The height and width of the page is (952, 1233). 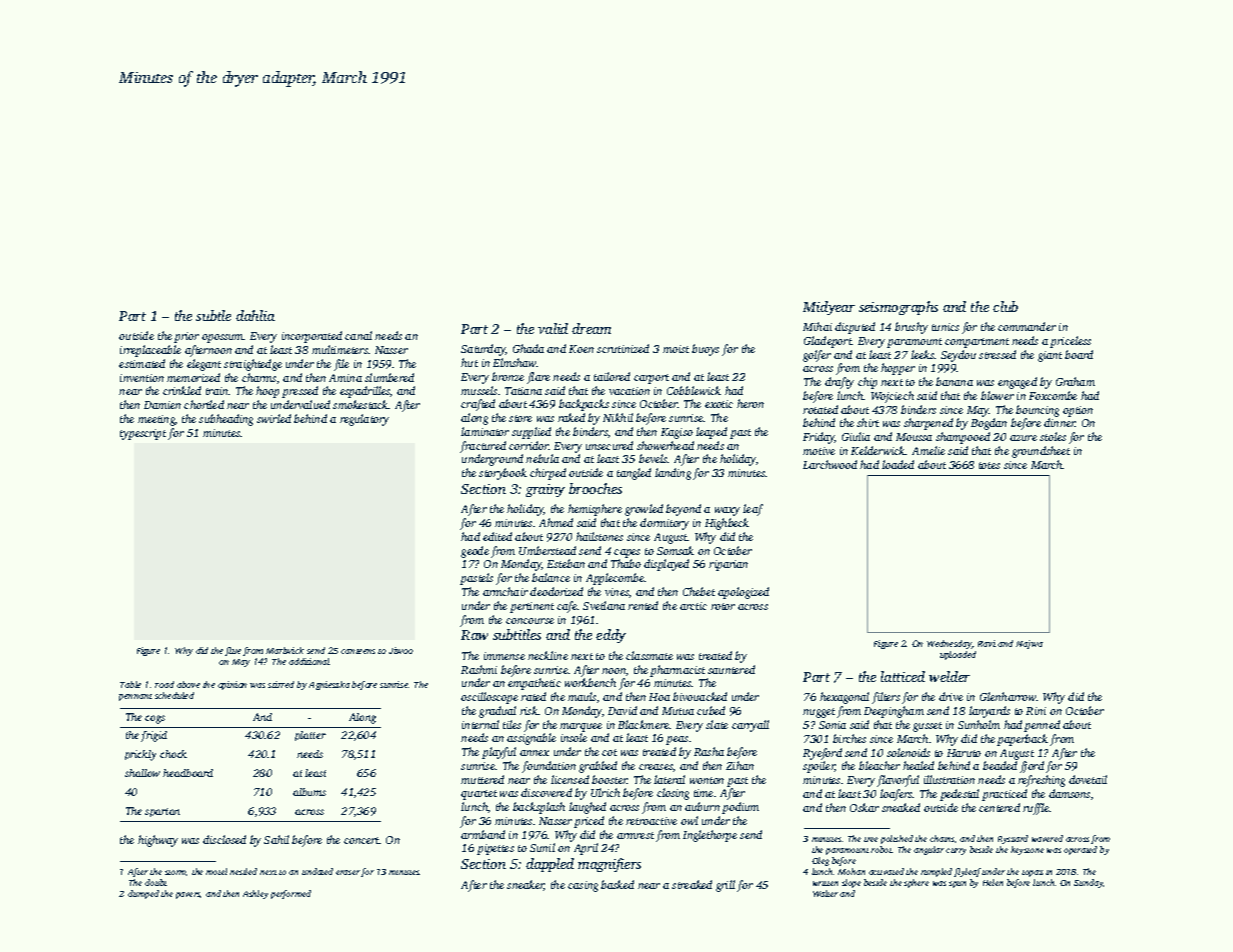 I want to click on drafty, so click(x=839, y=383).
